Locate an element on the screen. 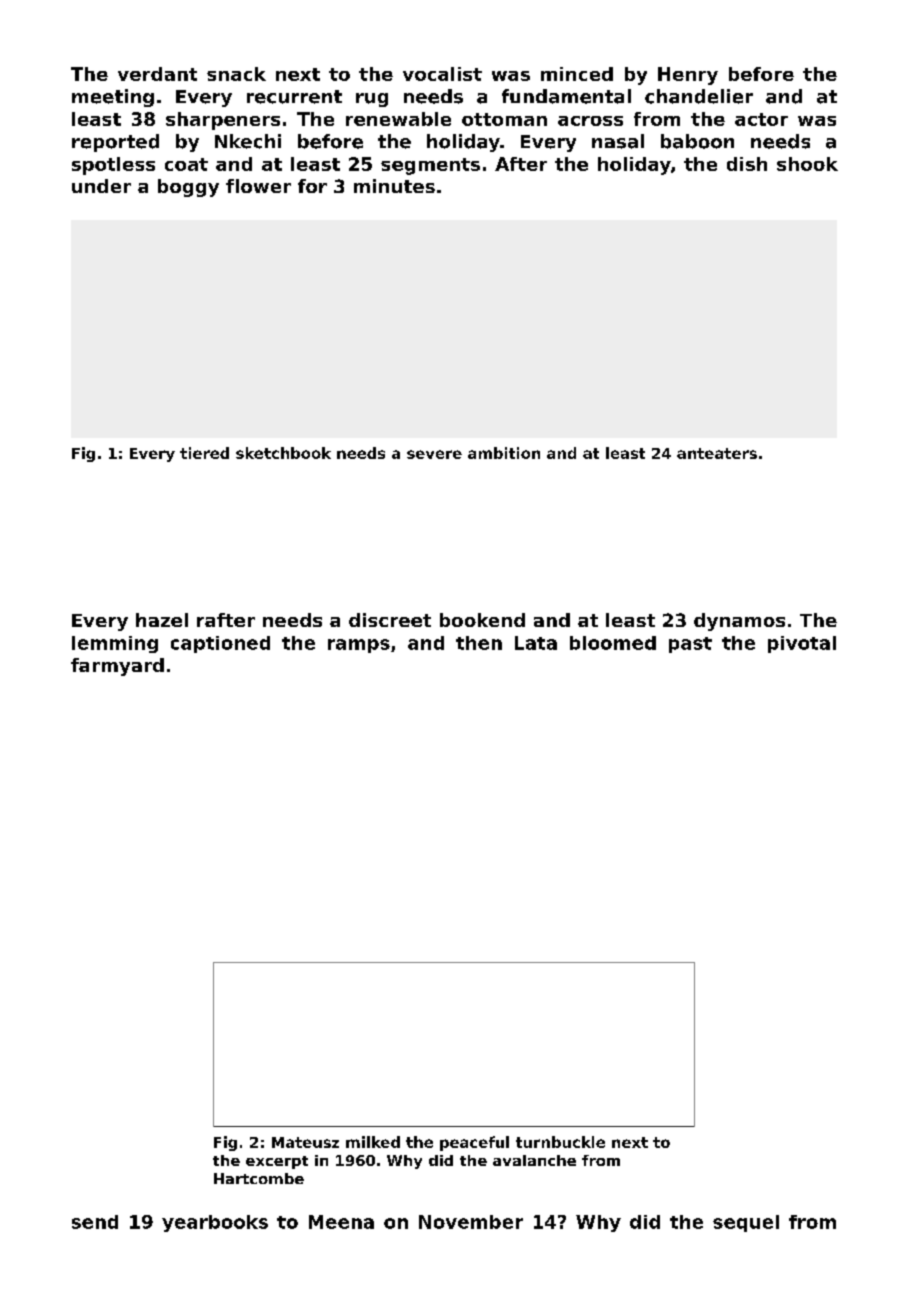 The height and width of the screenshot is (1316, 908). anteaters is located at coordinates (717, 453).
